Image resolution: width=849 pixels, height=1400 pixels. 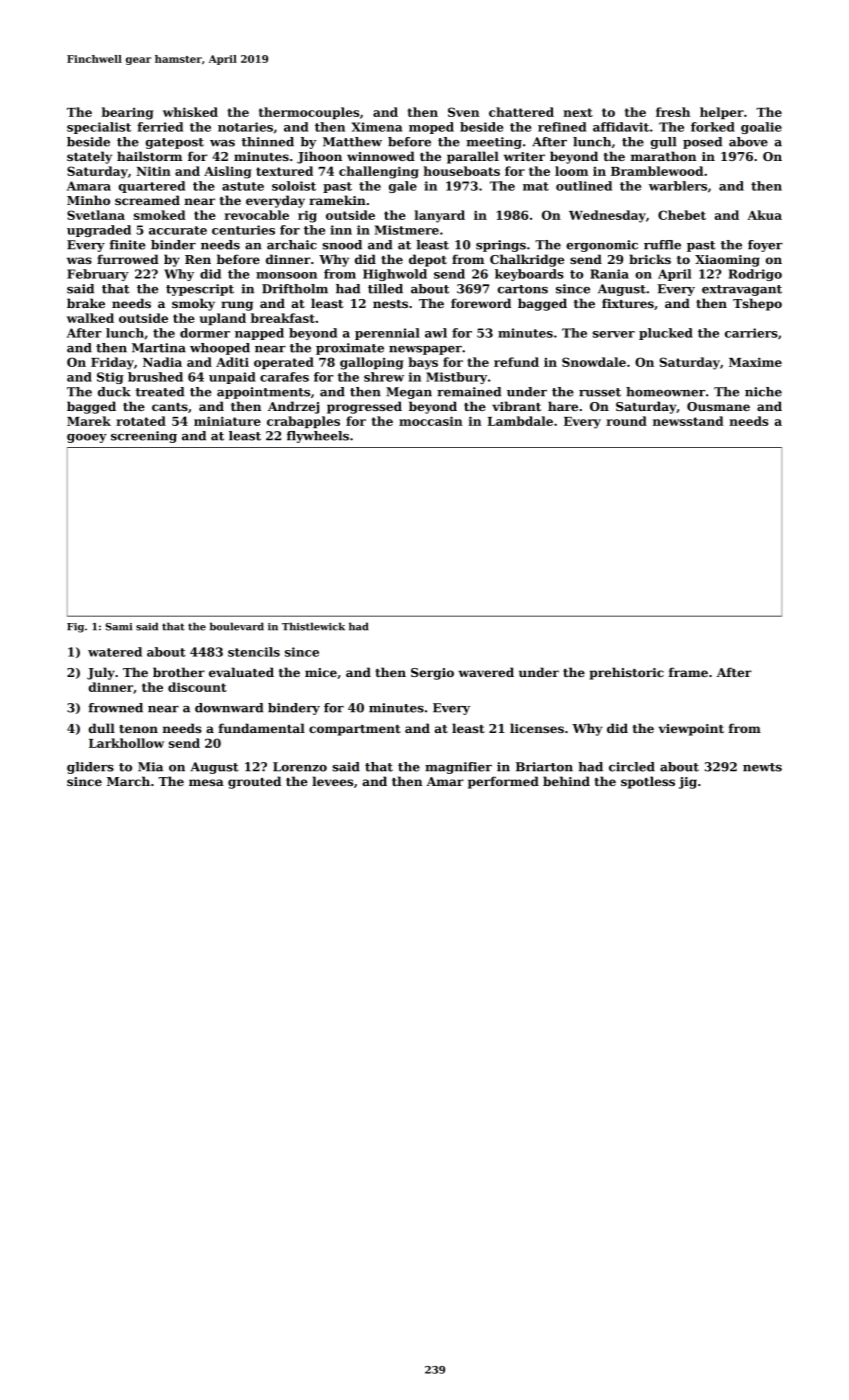 I want to click on gooey, so click(x=87, y=438).
